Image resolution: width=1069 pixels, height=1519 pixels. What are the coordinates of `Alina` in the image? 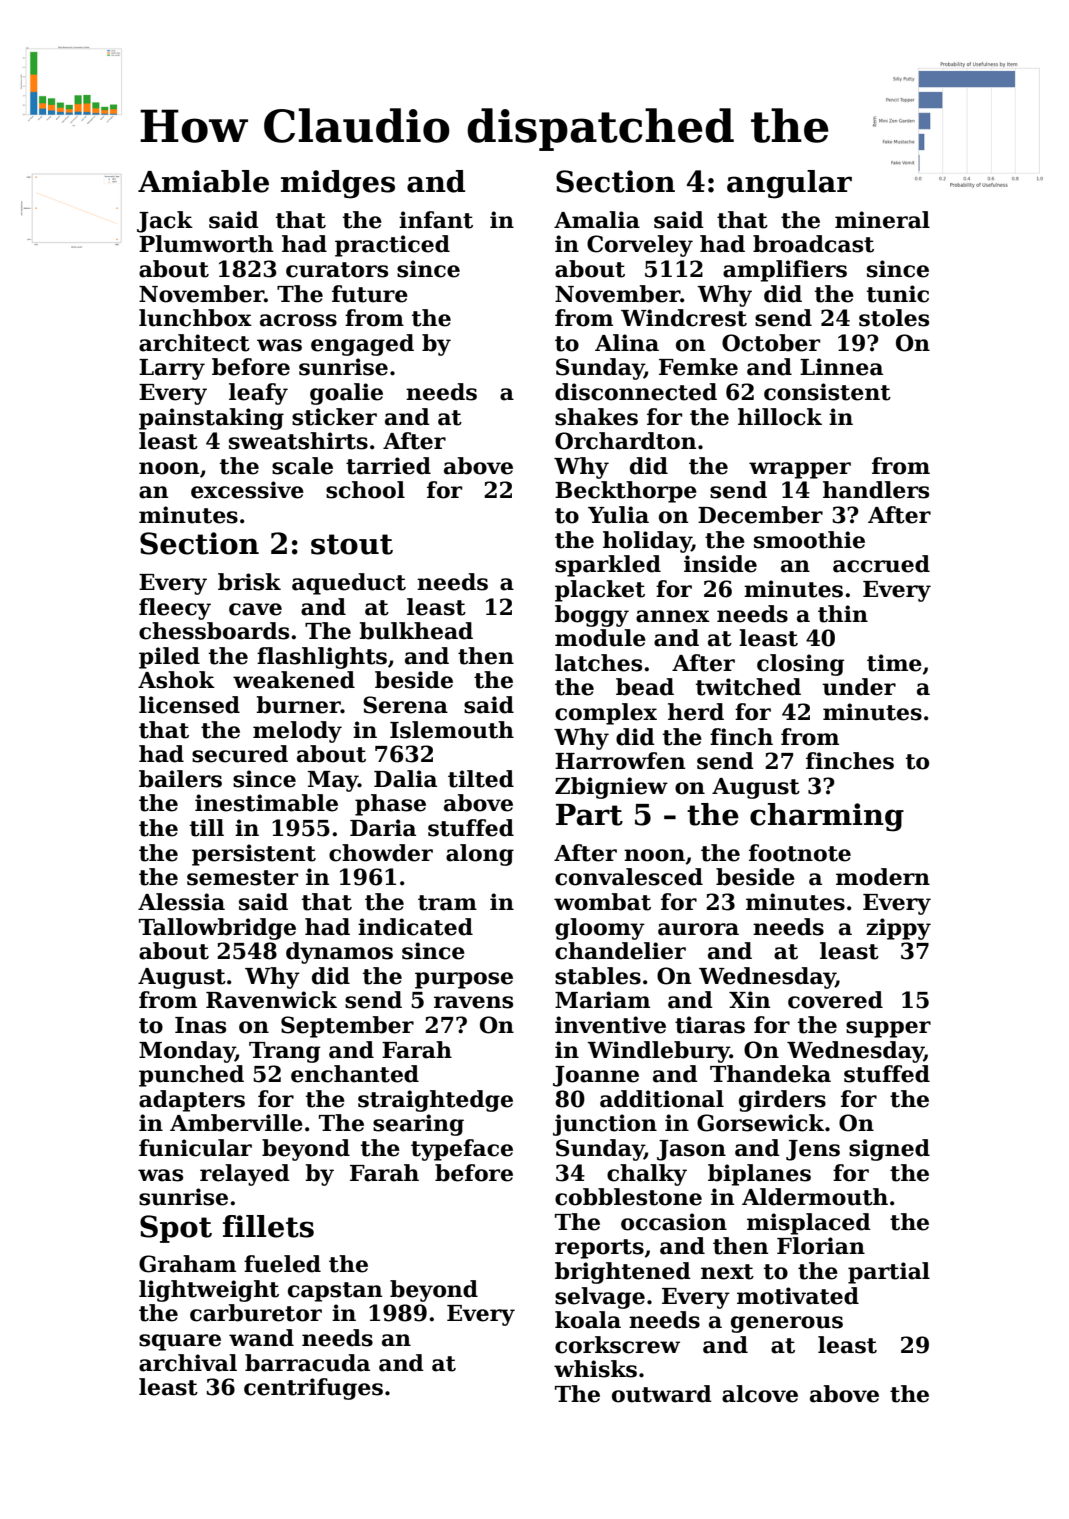 It's located at (627, 343).
